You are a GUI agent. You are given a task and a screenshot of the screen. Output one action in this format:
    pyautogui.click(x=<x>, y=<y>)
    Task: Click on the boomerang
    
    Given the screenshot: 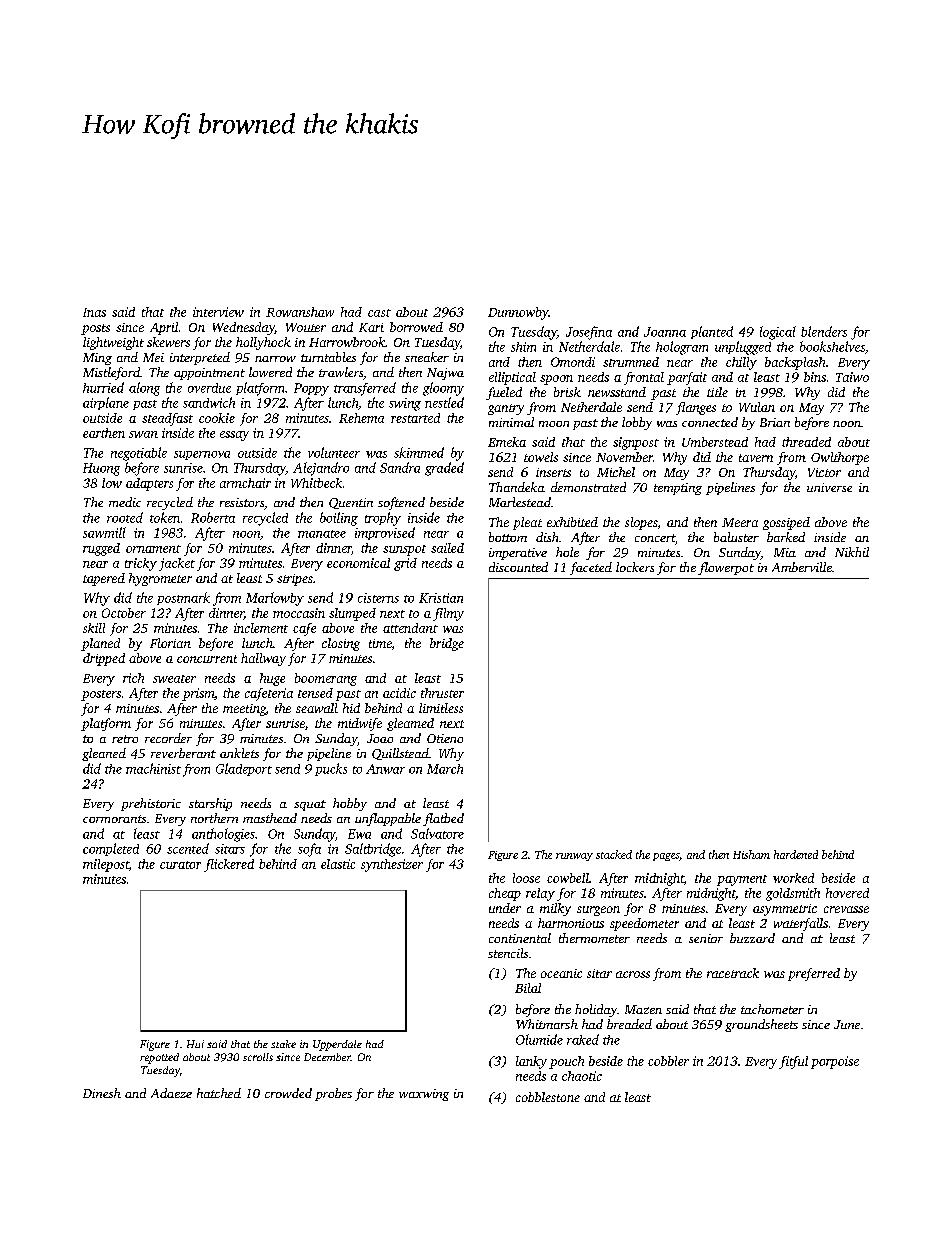 What is the action you would take?
    pyautogui.click(x=326, y=679)
